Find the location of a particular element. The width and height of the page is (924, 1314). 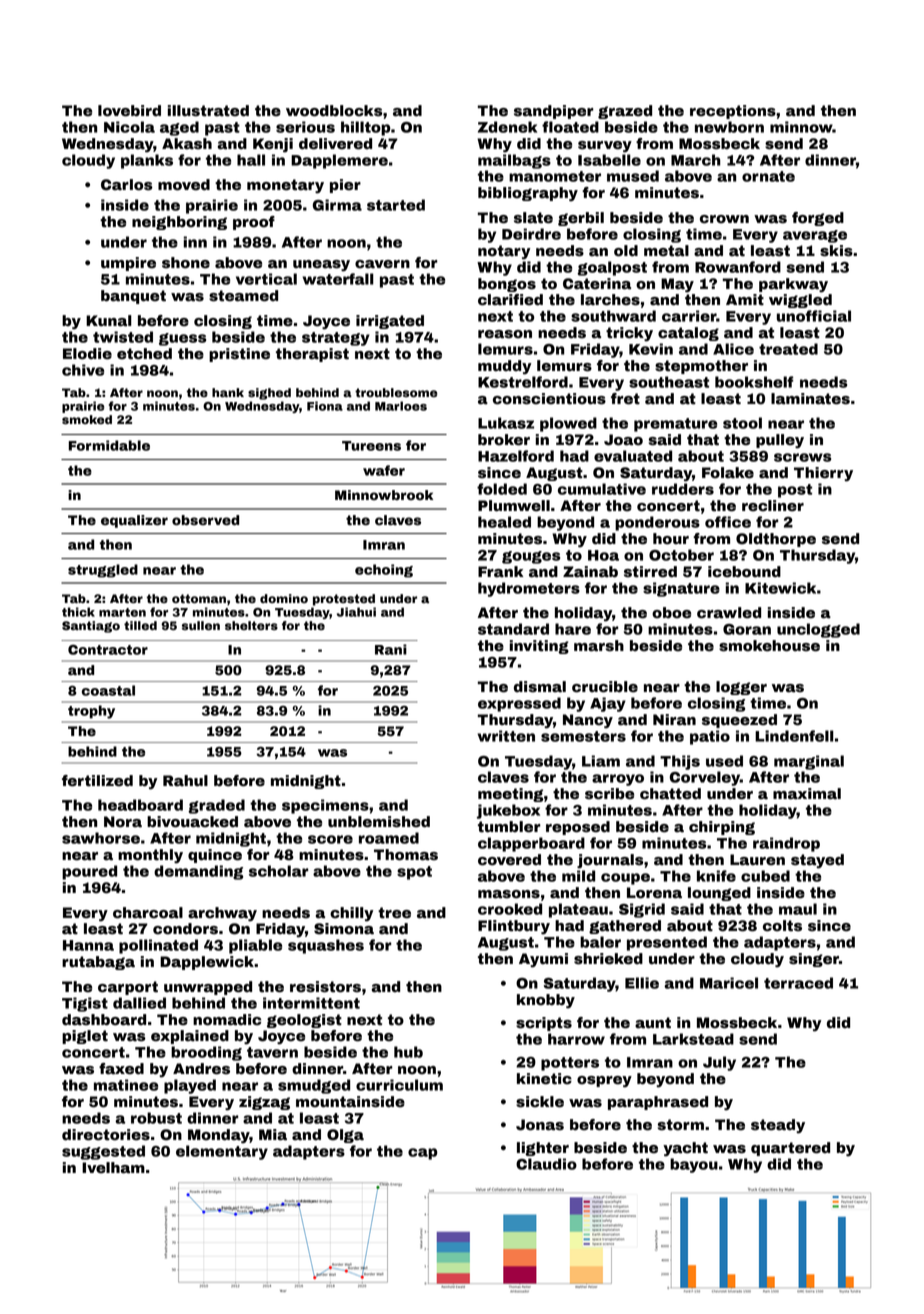

pliable is located at coordinates (255, 946).
